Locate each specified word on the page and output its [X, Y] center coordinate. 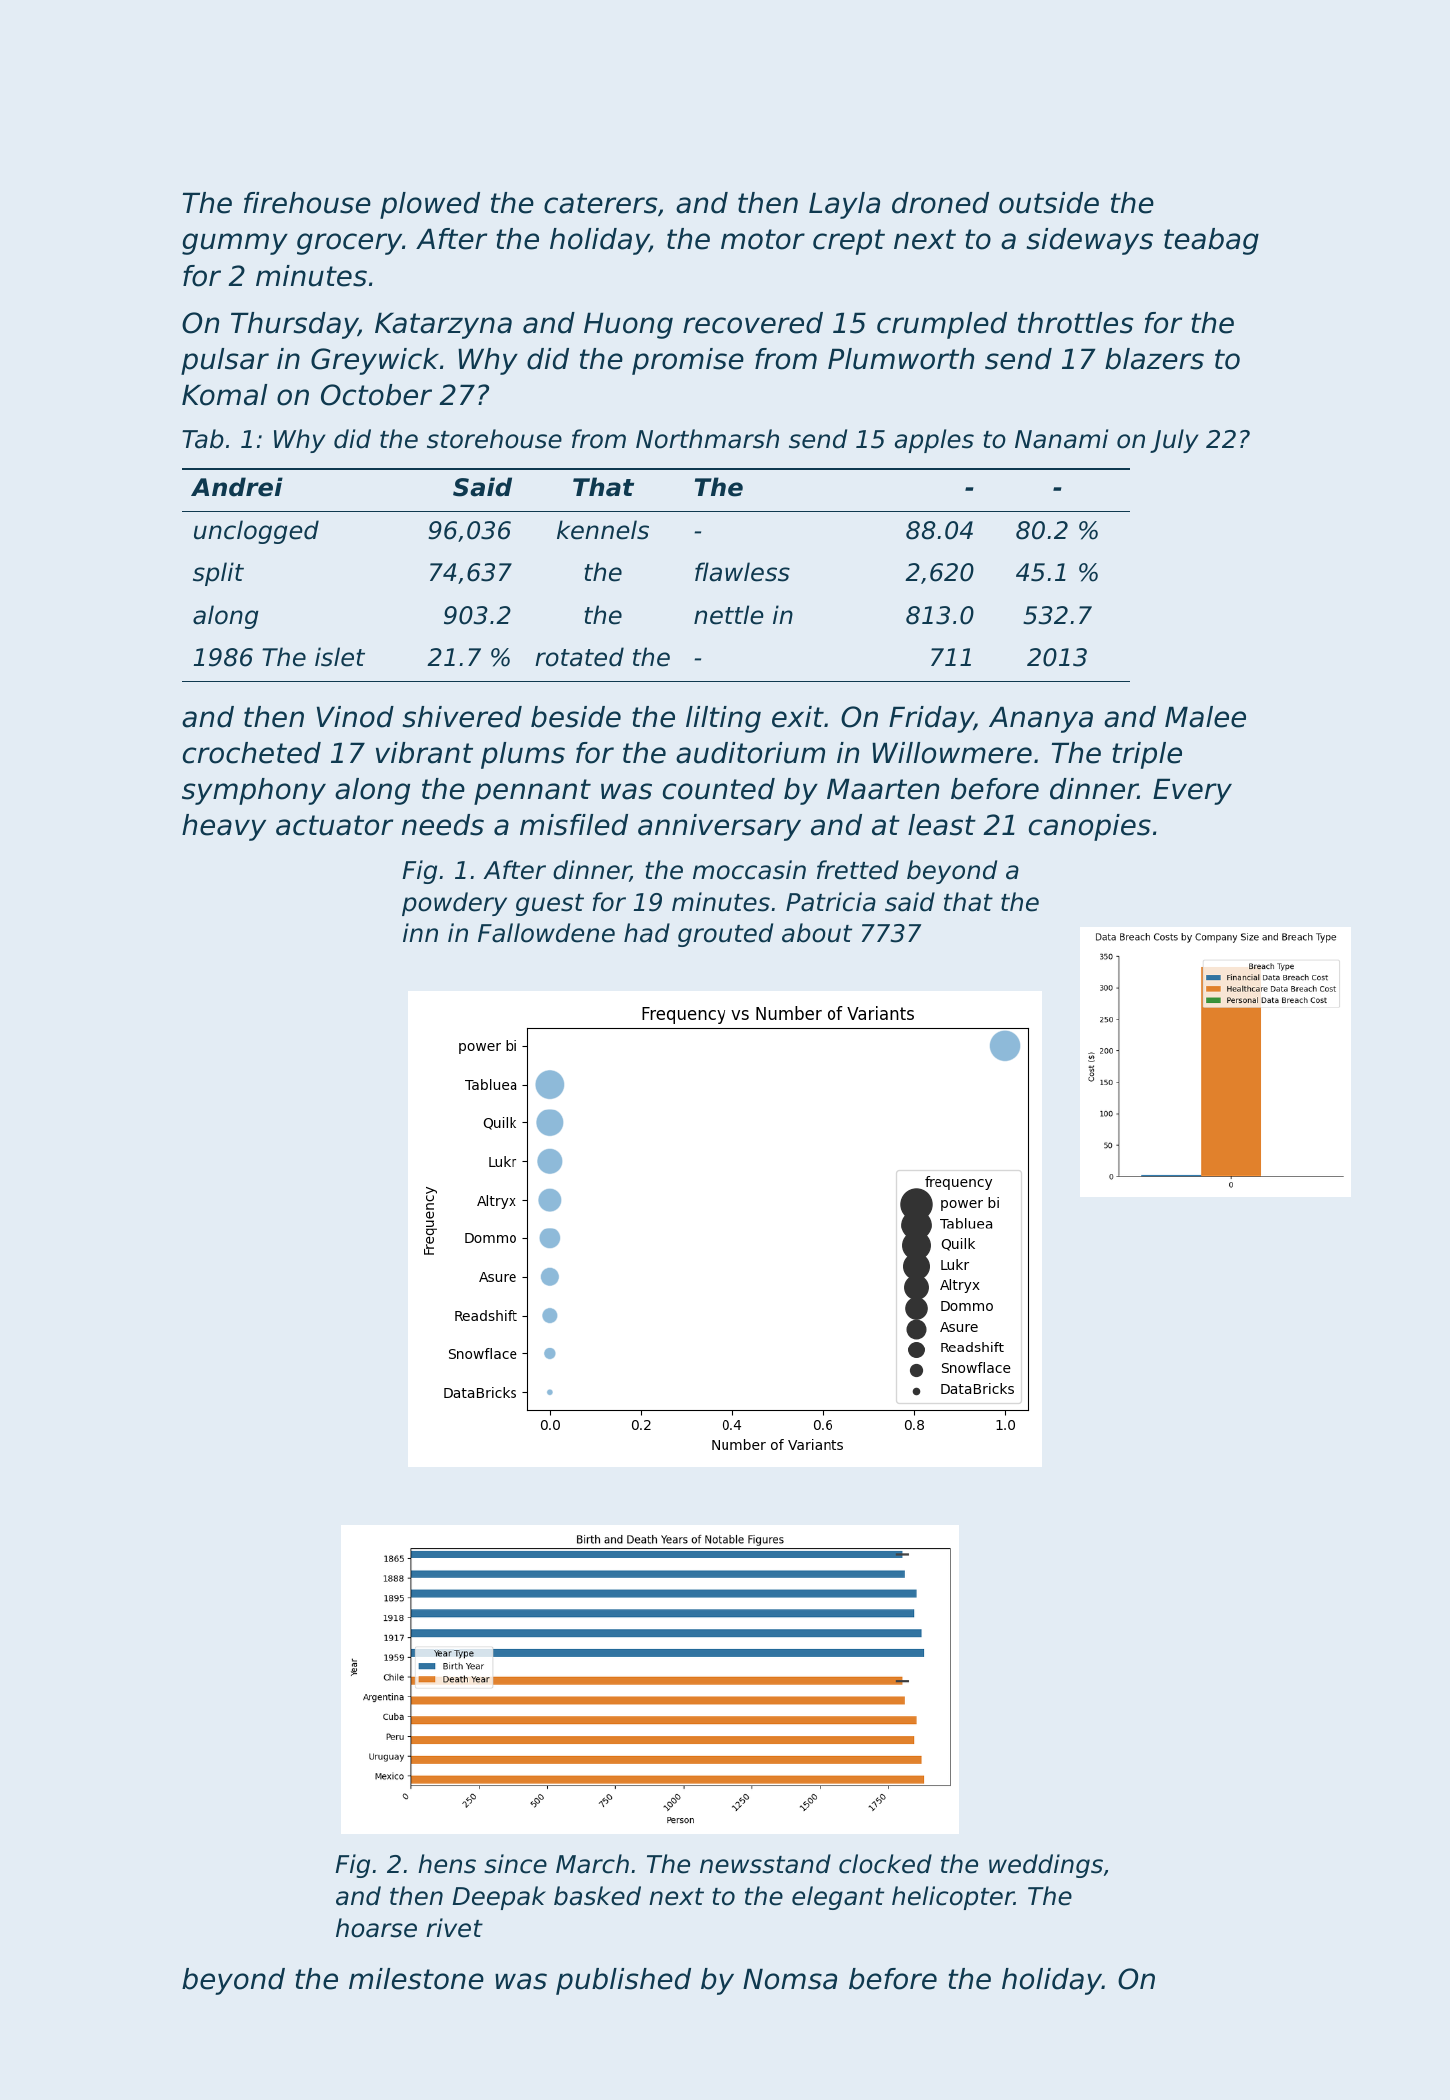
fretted [858, 870]
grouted [725, 935]
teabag [1211, 241]
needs [443, 825]
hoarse [376, 1928]
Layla [844, 205]
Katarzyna [443, 325]
